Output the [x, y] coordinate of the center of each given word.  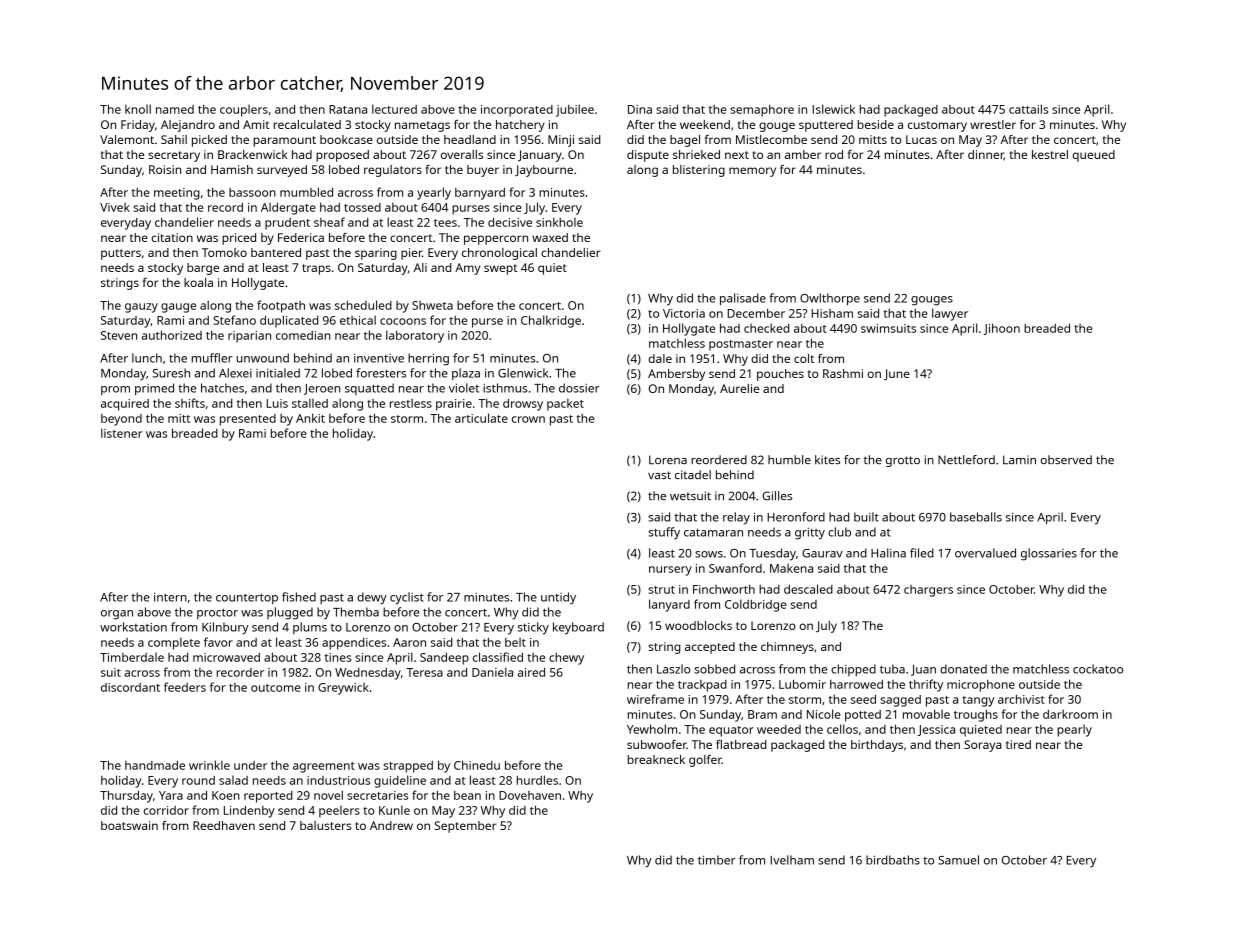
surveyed [282, 171]
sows [709, 554]
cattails [1028, 109]
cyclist [407, 598]
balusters [325, 825]
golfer [705, 761]
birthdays [877, 746]
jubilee [575, 110]
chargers [928, 591]
